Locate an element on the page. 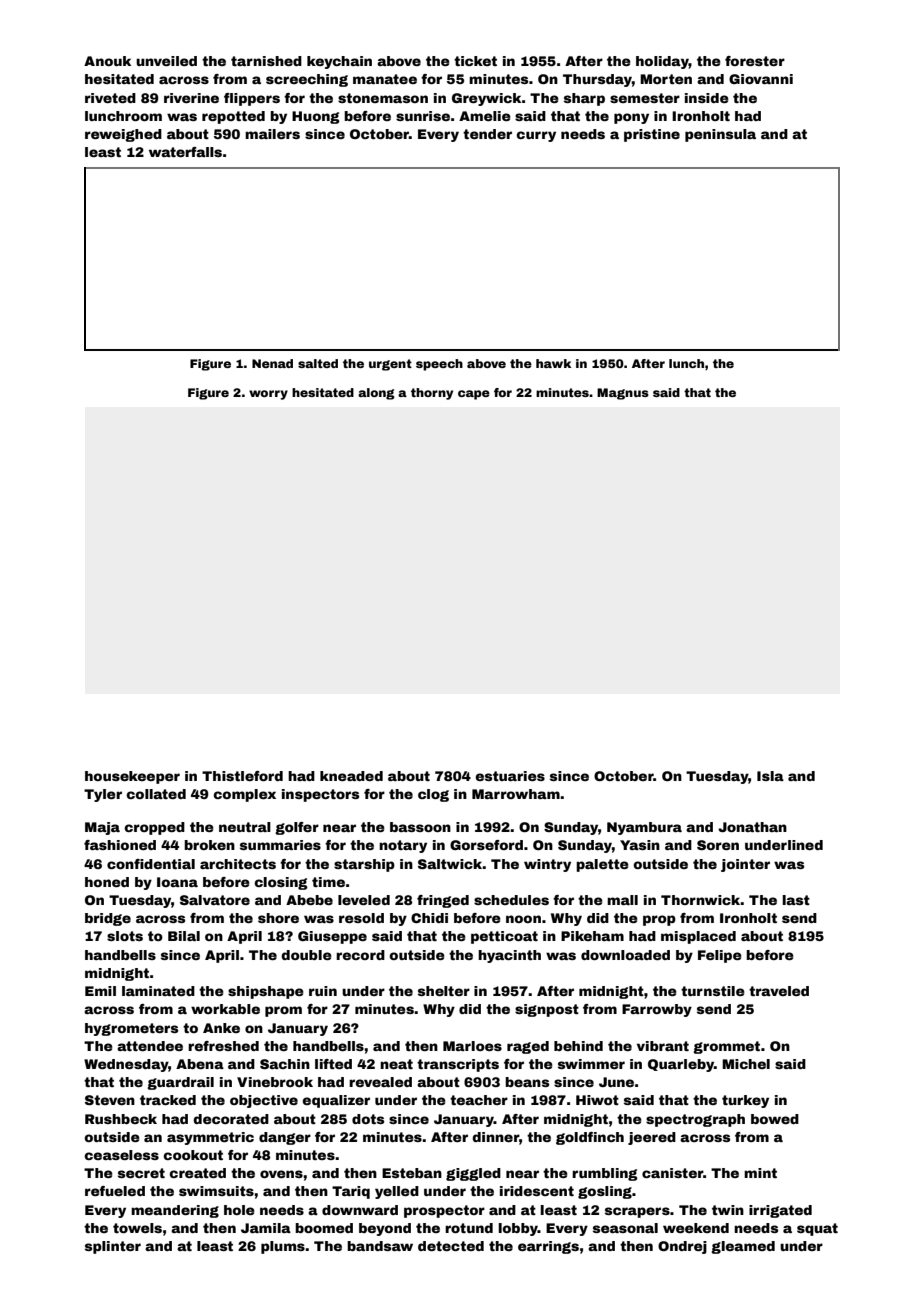 The image size is (924, 1308). signpost is located at coordinates (547, 1010).
